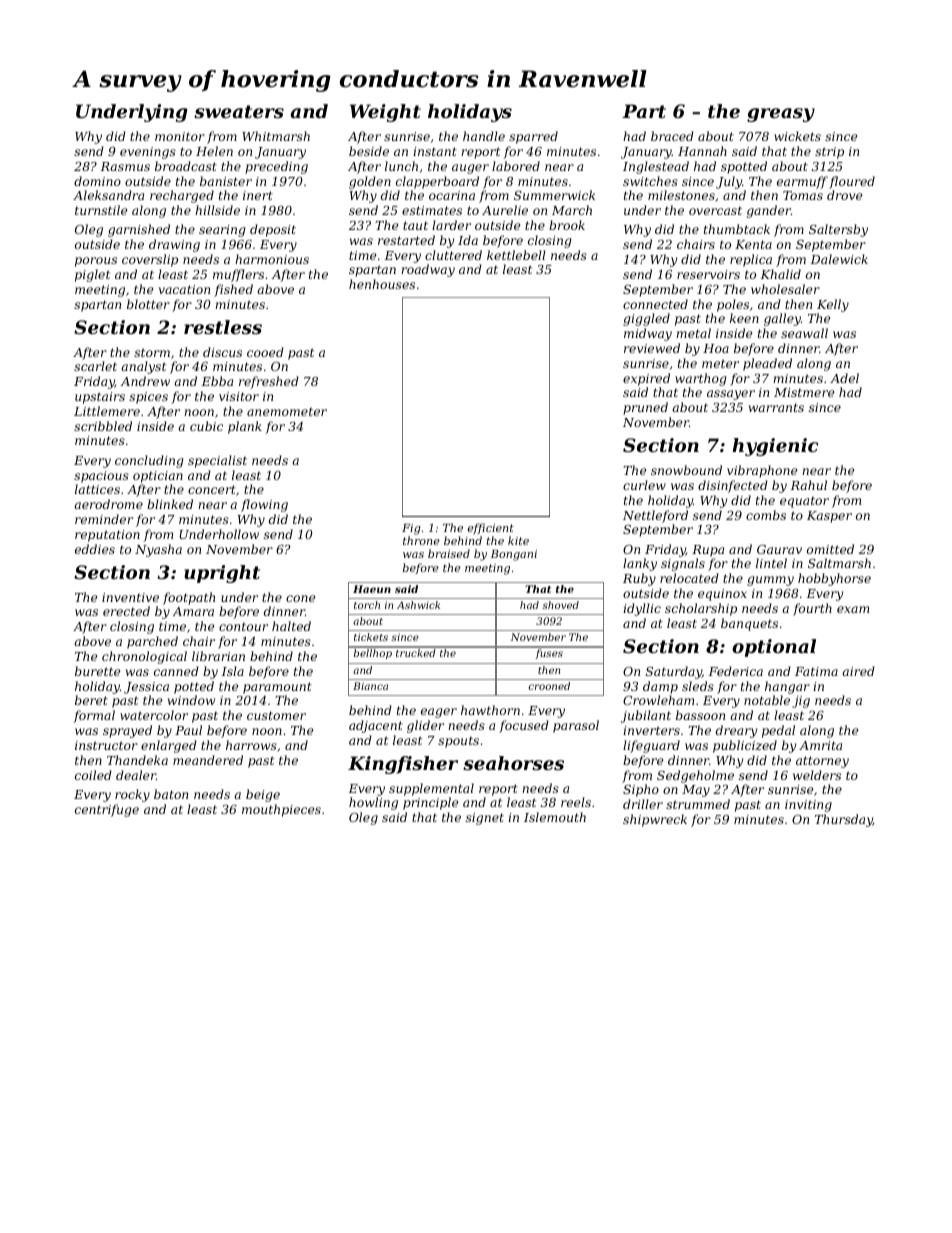 The width and height of the page is (952, 1233). What do you see at coordinates (513, 763) in the page?
I see `seahorses` at bounding box center [513, 763].
